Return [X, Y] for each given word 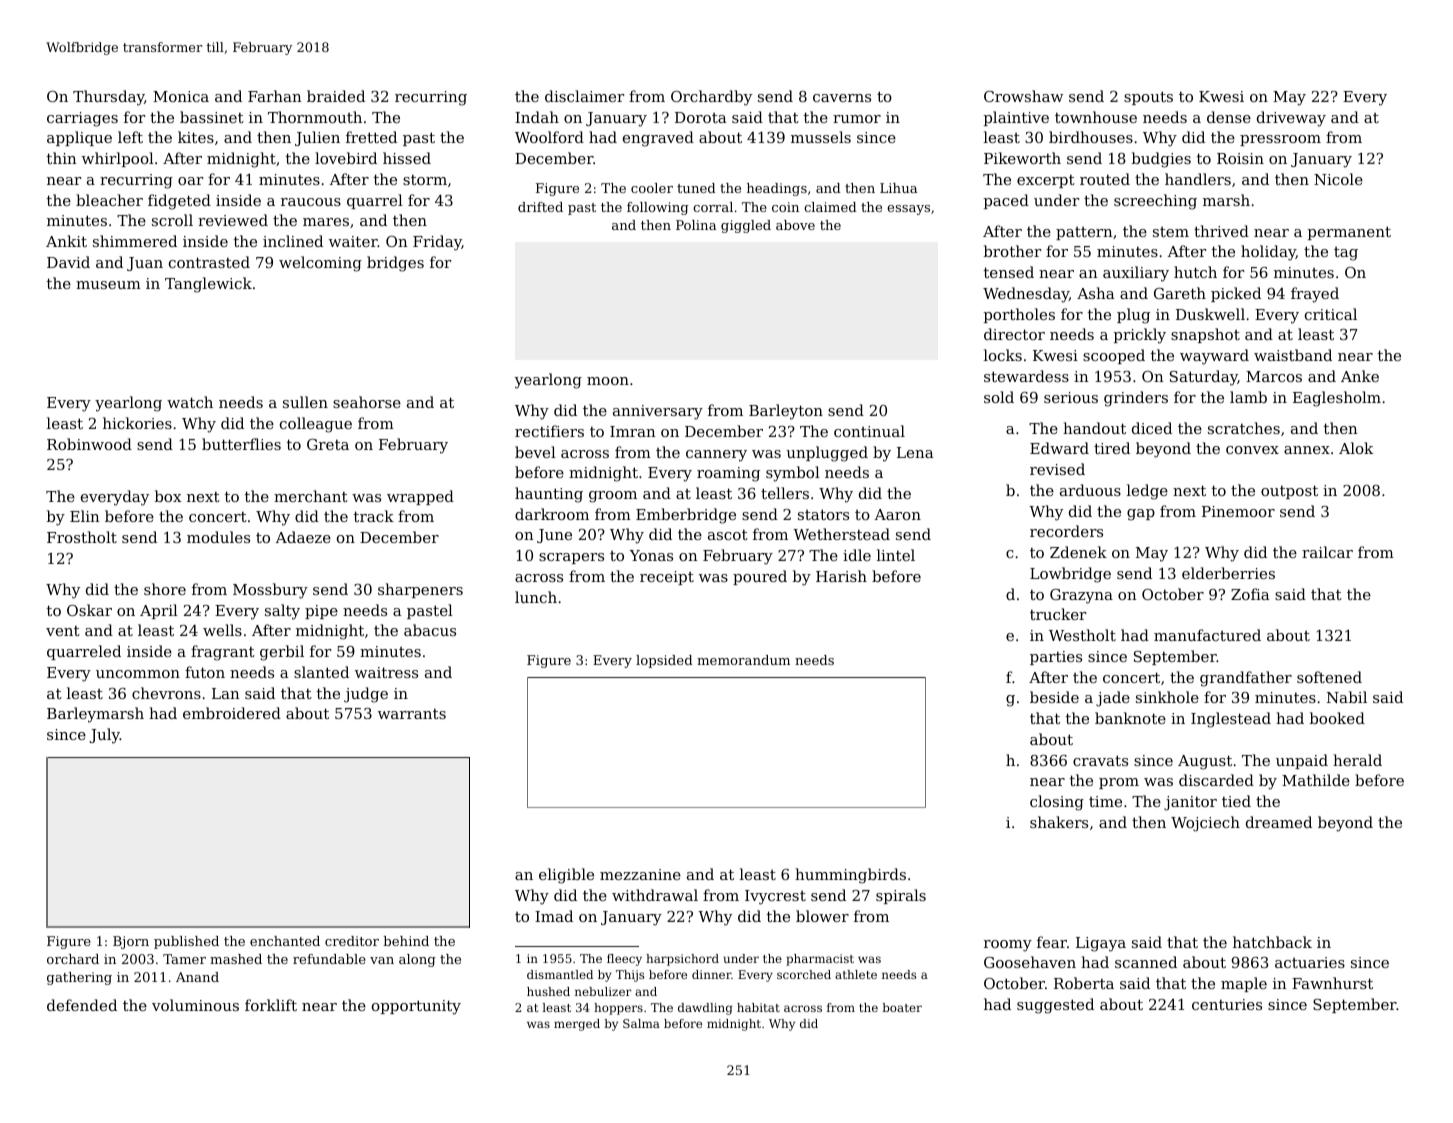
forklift [271, 1005]
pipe [321, 612]
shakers [1059, 822]
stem [1171, 232]
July [104, 736]
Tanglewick [208, 285]
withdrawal [655, 895]
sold [999, 397]
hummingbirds [850, 876]
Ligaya [1101, 944]
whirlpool [118, 159]
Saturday [1204, 378]
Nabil [1347, 697]
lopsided [664, 661]
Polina [696, 225]
